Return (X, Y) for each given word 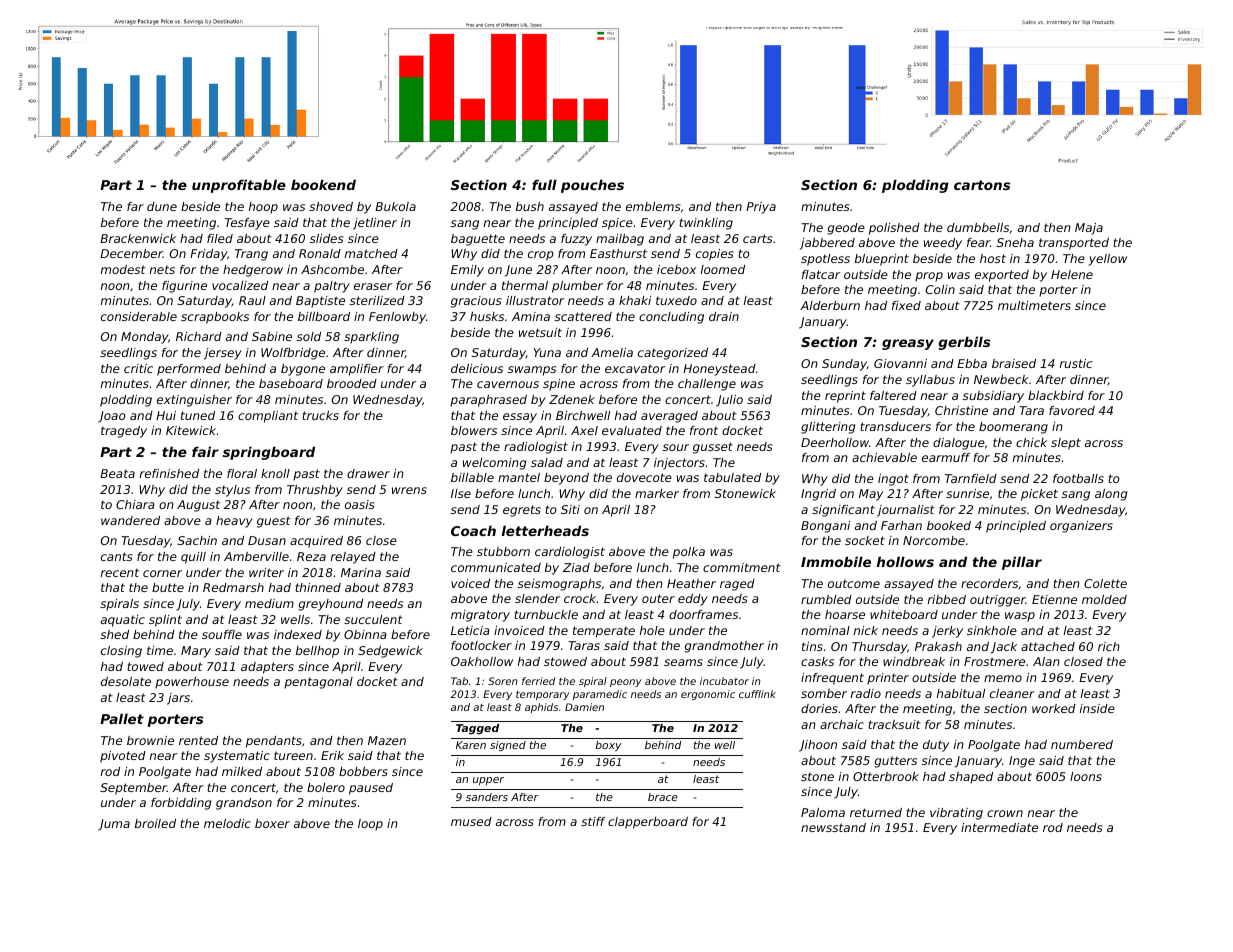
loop (370, 825)
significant (843, 511)
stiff (593, 821)
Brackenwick (138, 238)
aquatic (123, 621)
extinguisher (194, 401)
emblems (653, 206)
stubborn (503, 551)
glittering (828, 428)
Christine (961, 410)
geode (846, 229)
